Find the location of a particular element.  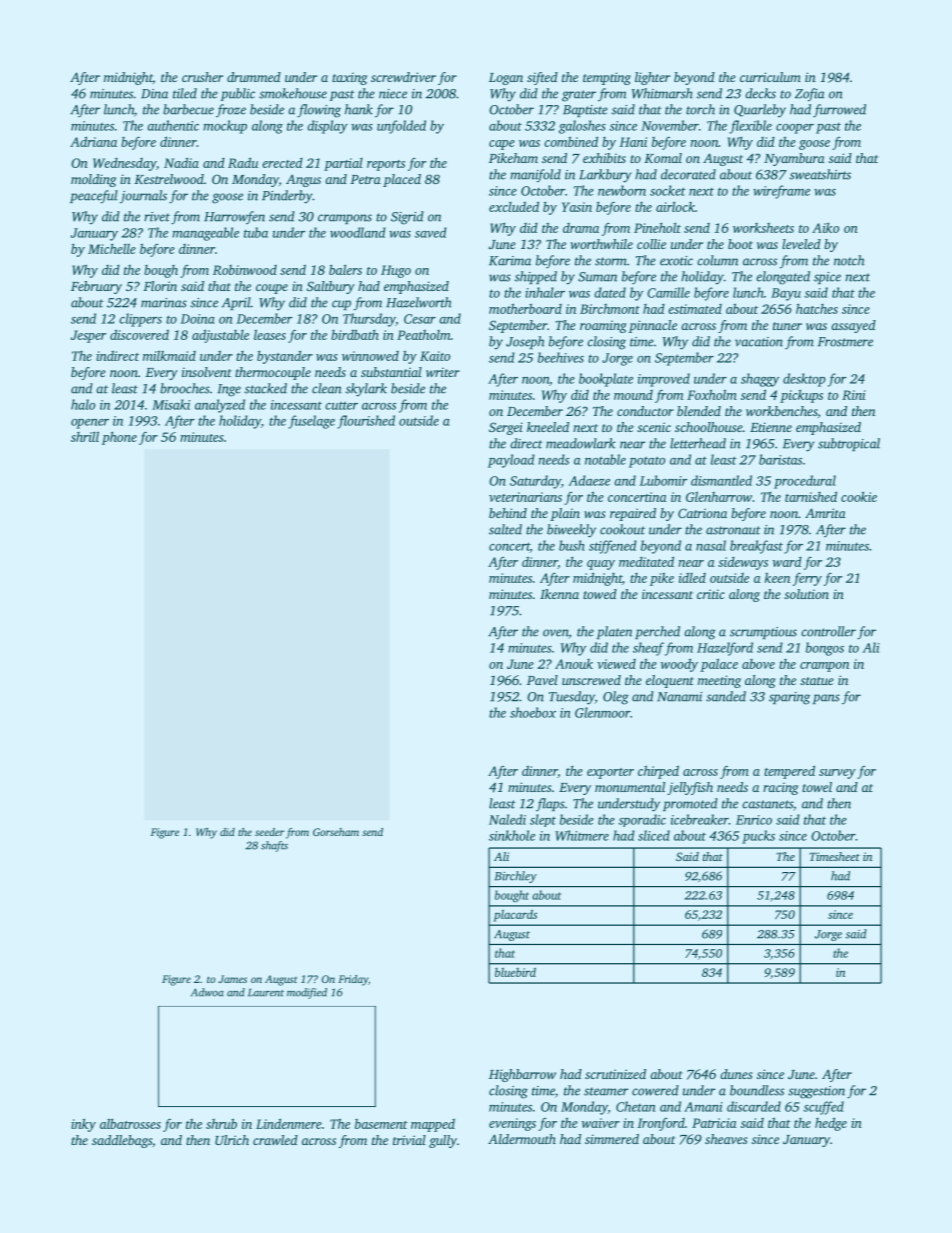

phone is located at coordinates (119, 438).
